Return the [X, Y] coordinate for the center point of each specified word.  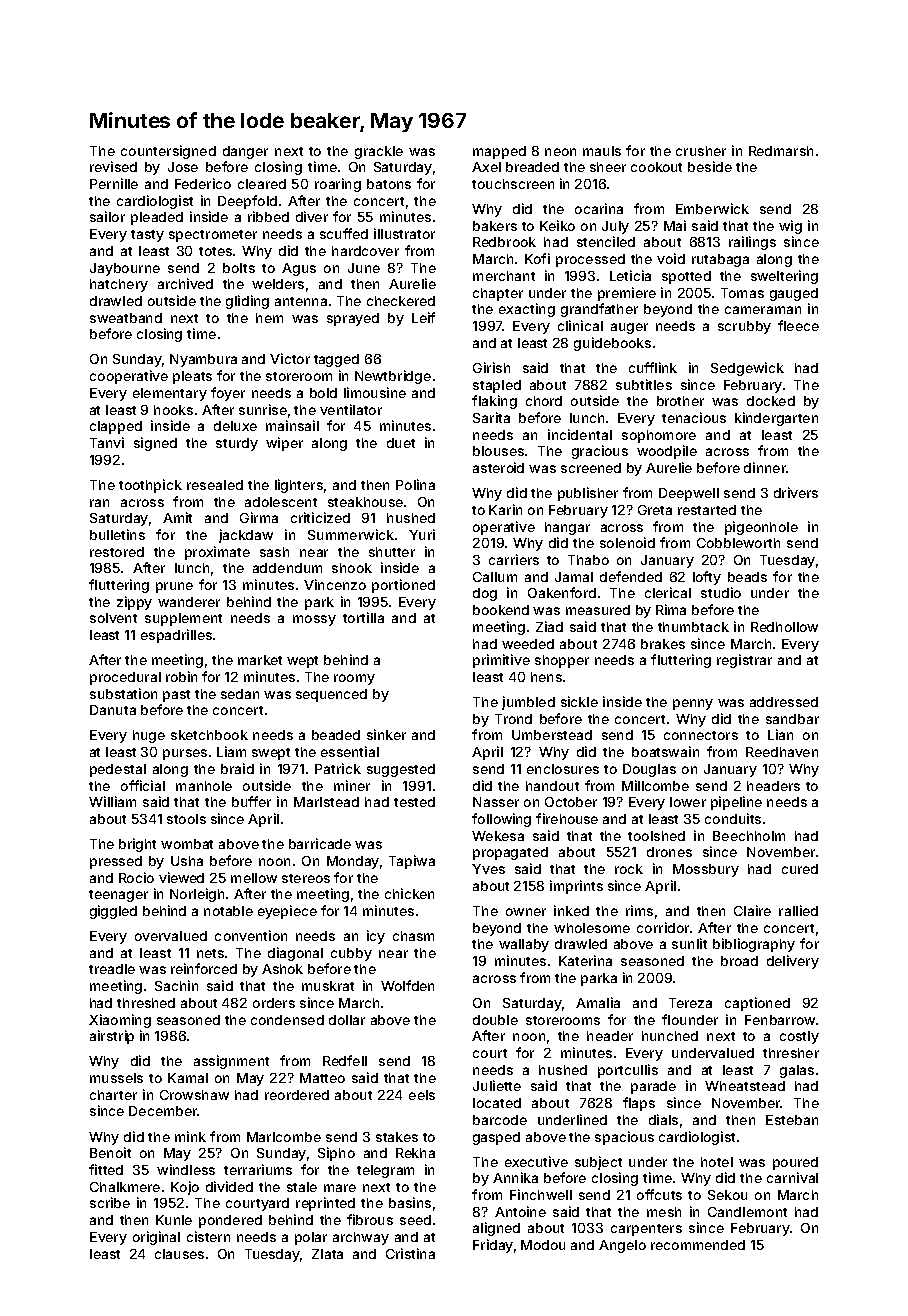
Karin [505, 509]
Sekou [727, 1195]
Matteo [322, 1078]
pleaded [157, 218]
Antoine [520, 1211]
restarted [707, 510]
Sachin [176, 985]
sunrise [263, 409]
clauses [179, 1254]
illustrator [404, 233]
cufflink [653, 367]
